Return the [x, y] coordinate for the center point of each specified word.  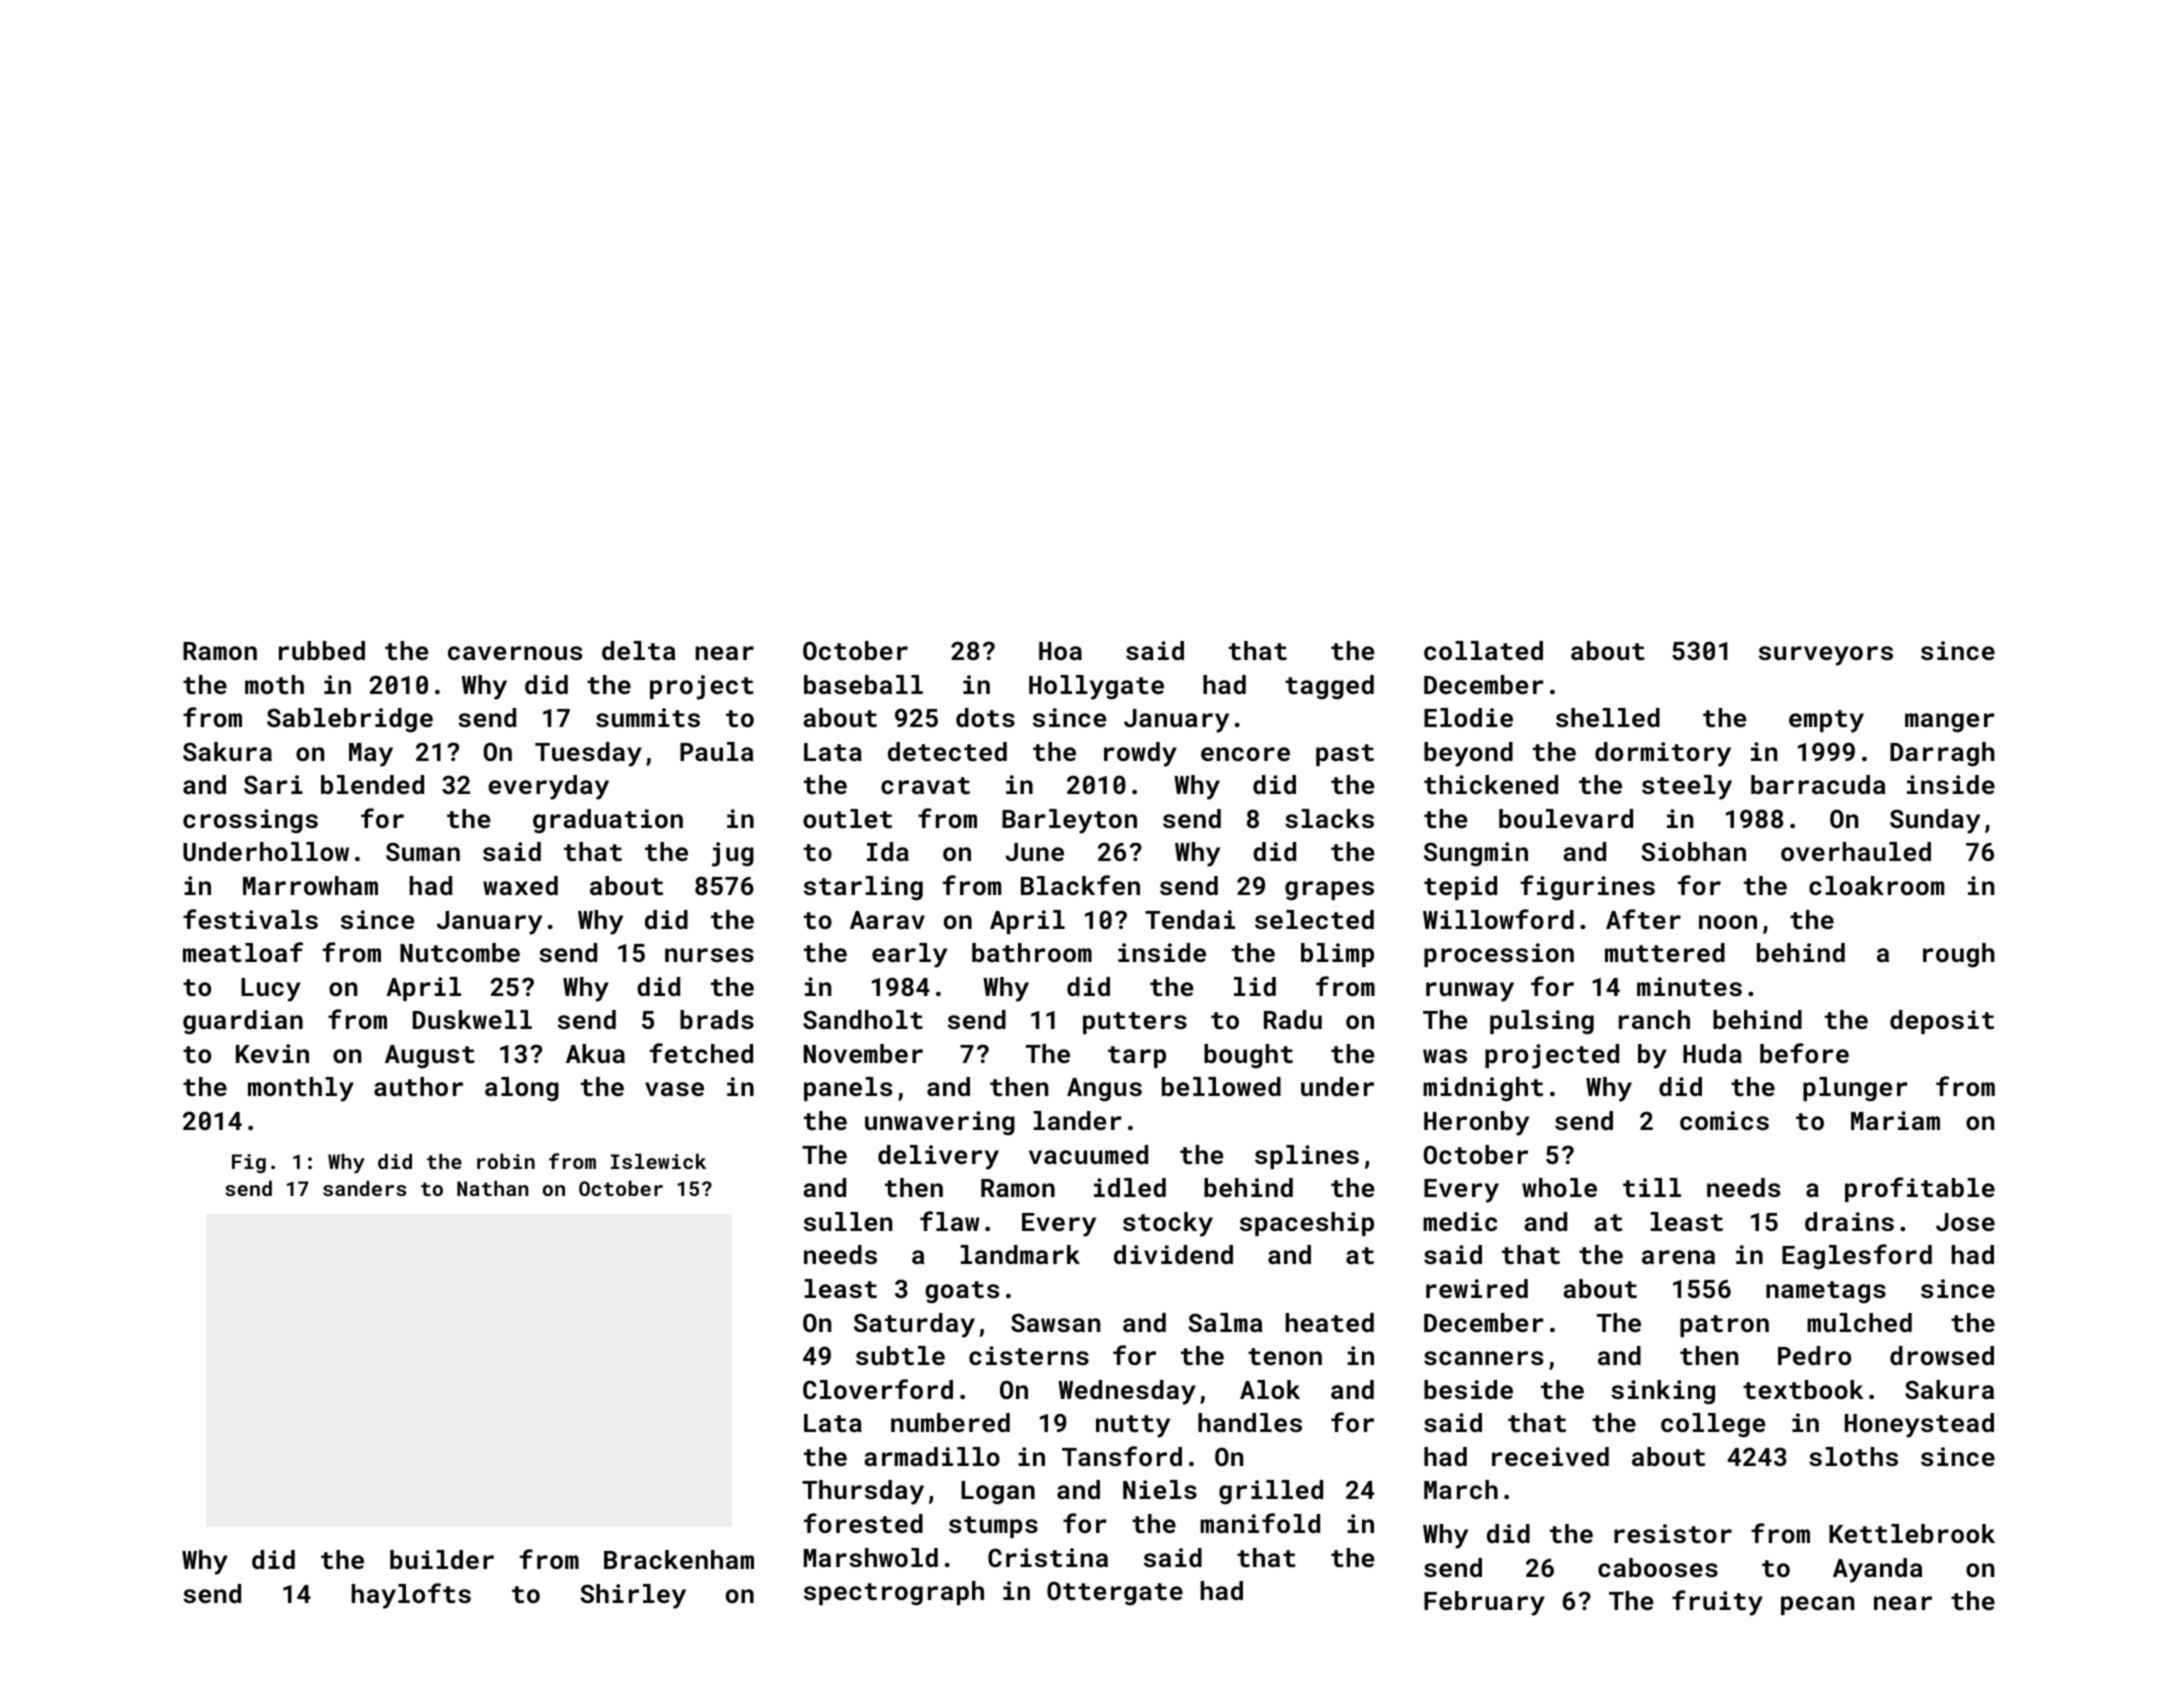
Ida [888, 851]
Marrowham [310, 885]
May [371, 755]
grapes [1329, 891]
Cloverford [878, 1389]
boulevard [1566, 818]
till [1652, 1187]
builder [442, 1559]
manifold [1260, 1523]
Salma [1225, 1322]
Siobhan [1693, 851]
